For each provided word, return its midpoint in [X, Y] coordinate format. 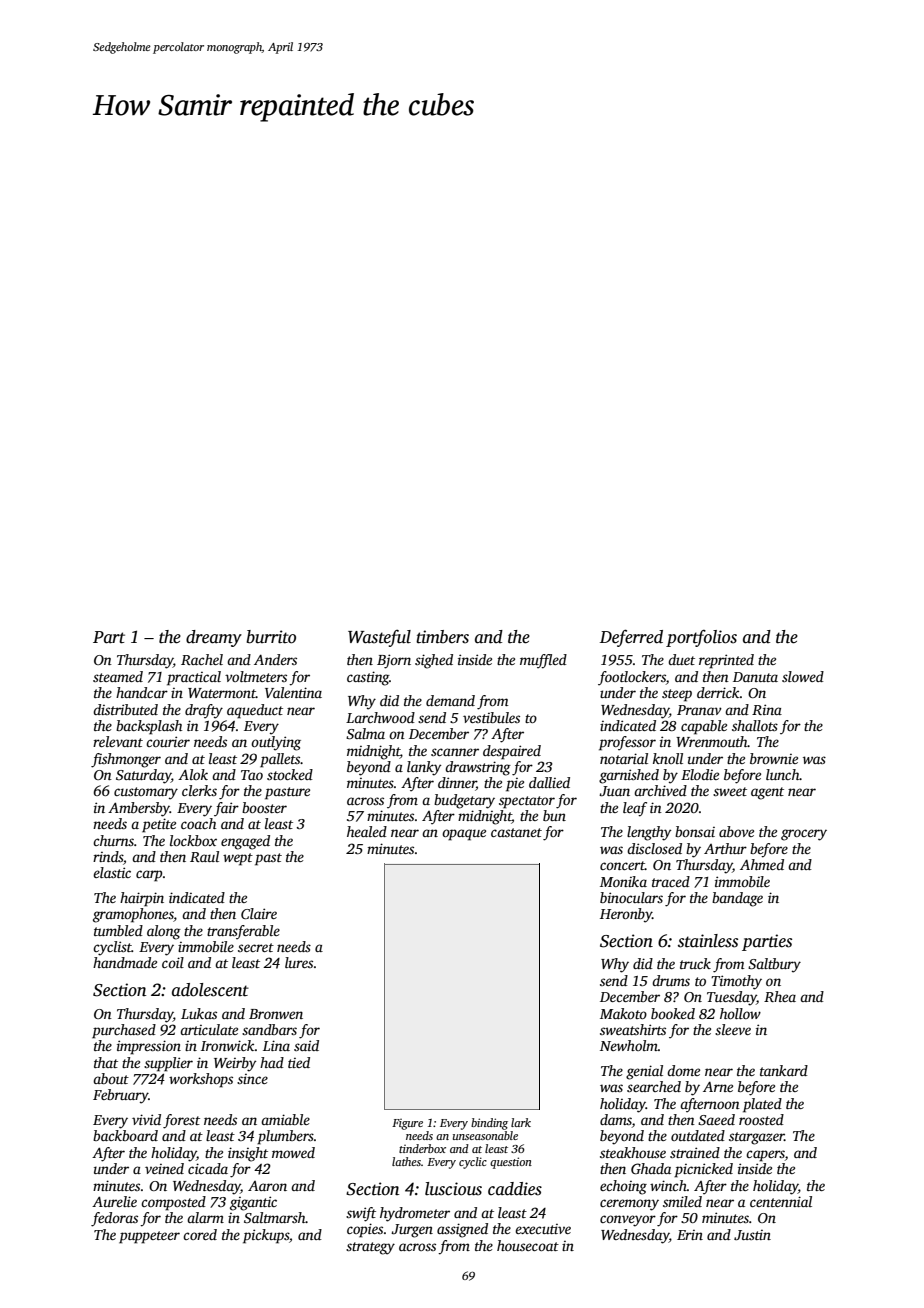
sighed [434, 661]
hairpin [142, 899]
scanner [455, 752]
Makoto [623, 1013]
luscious [453, 1189]
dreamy [214, 638]
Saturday [143, 776]
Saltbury [774, 965]
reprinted [726, 661]
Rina [767, 709]
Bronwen [276, 1014]
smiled [682, 1201]
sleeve [733, 1029]
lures [299, 962]
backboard [125, 1135]
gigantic [253, 1203]
